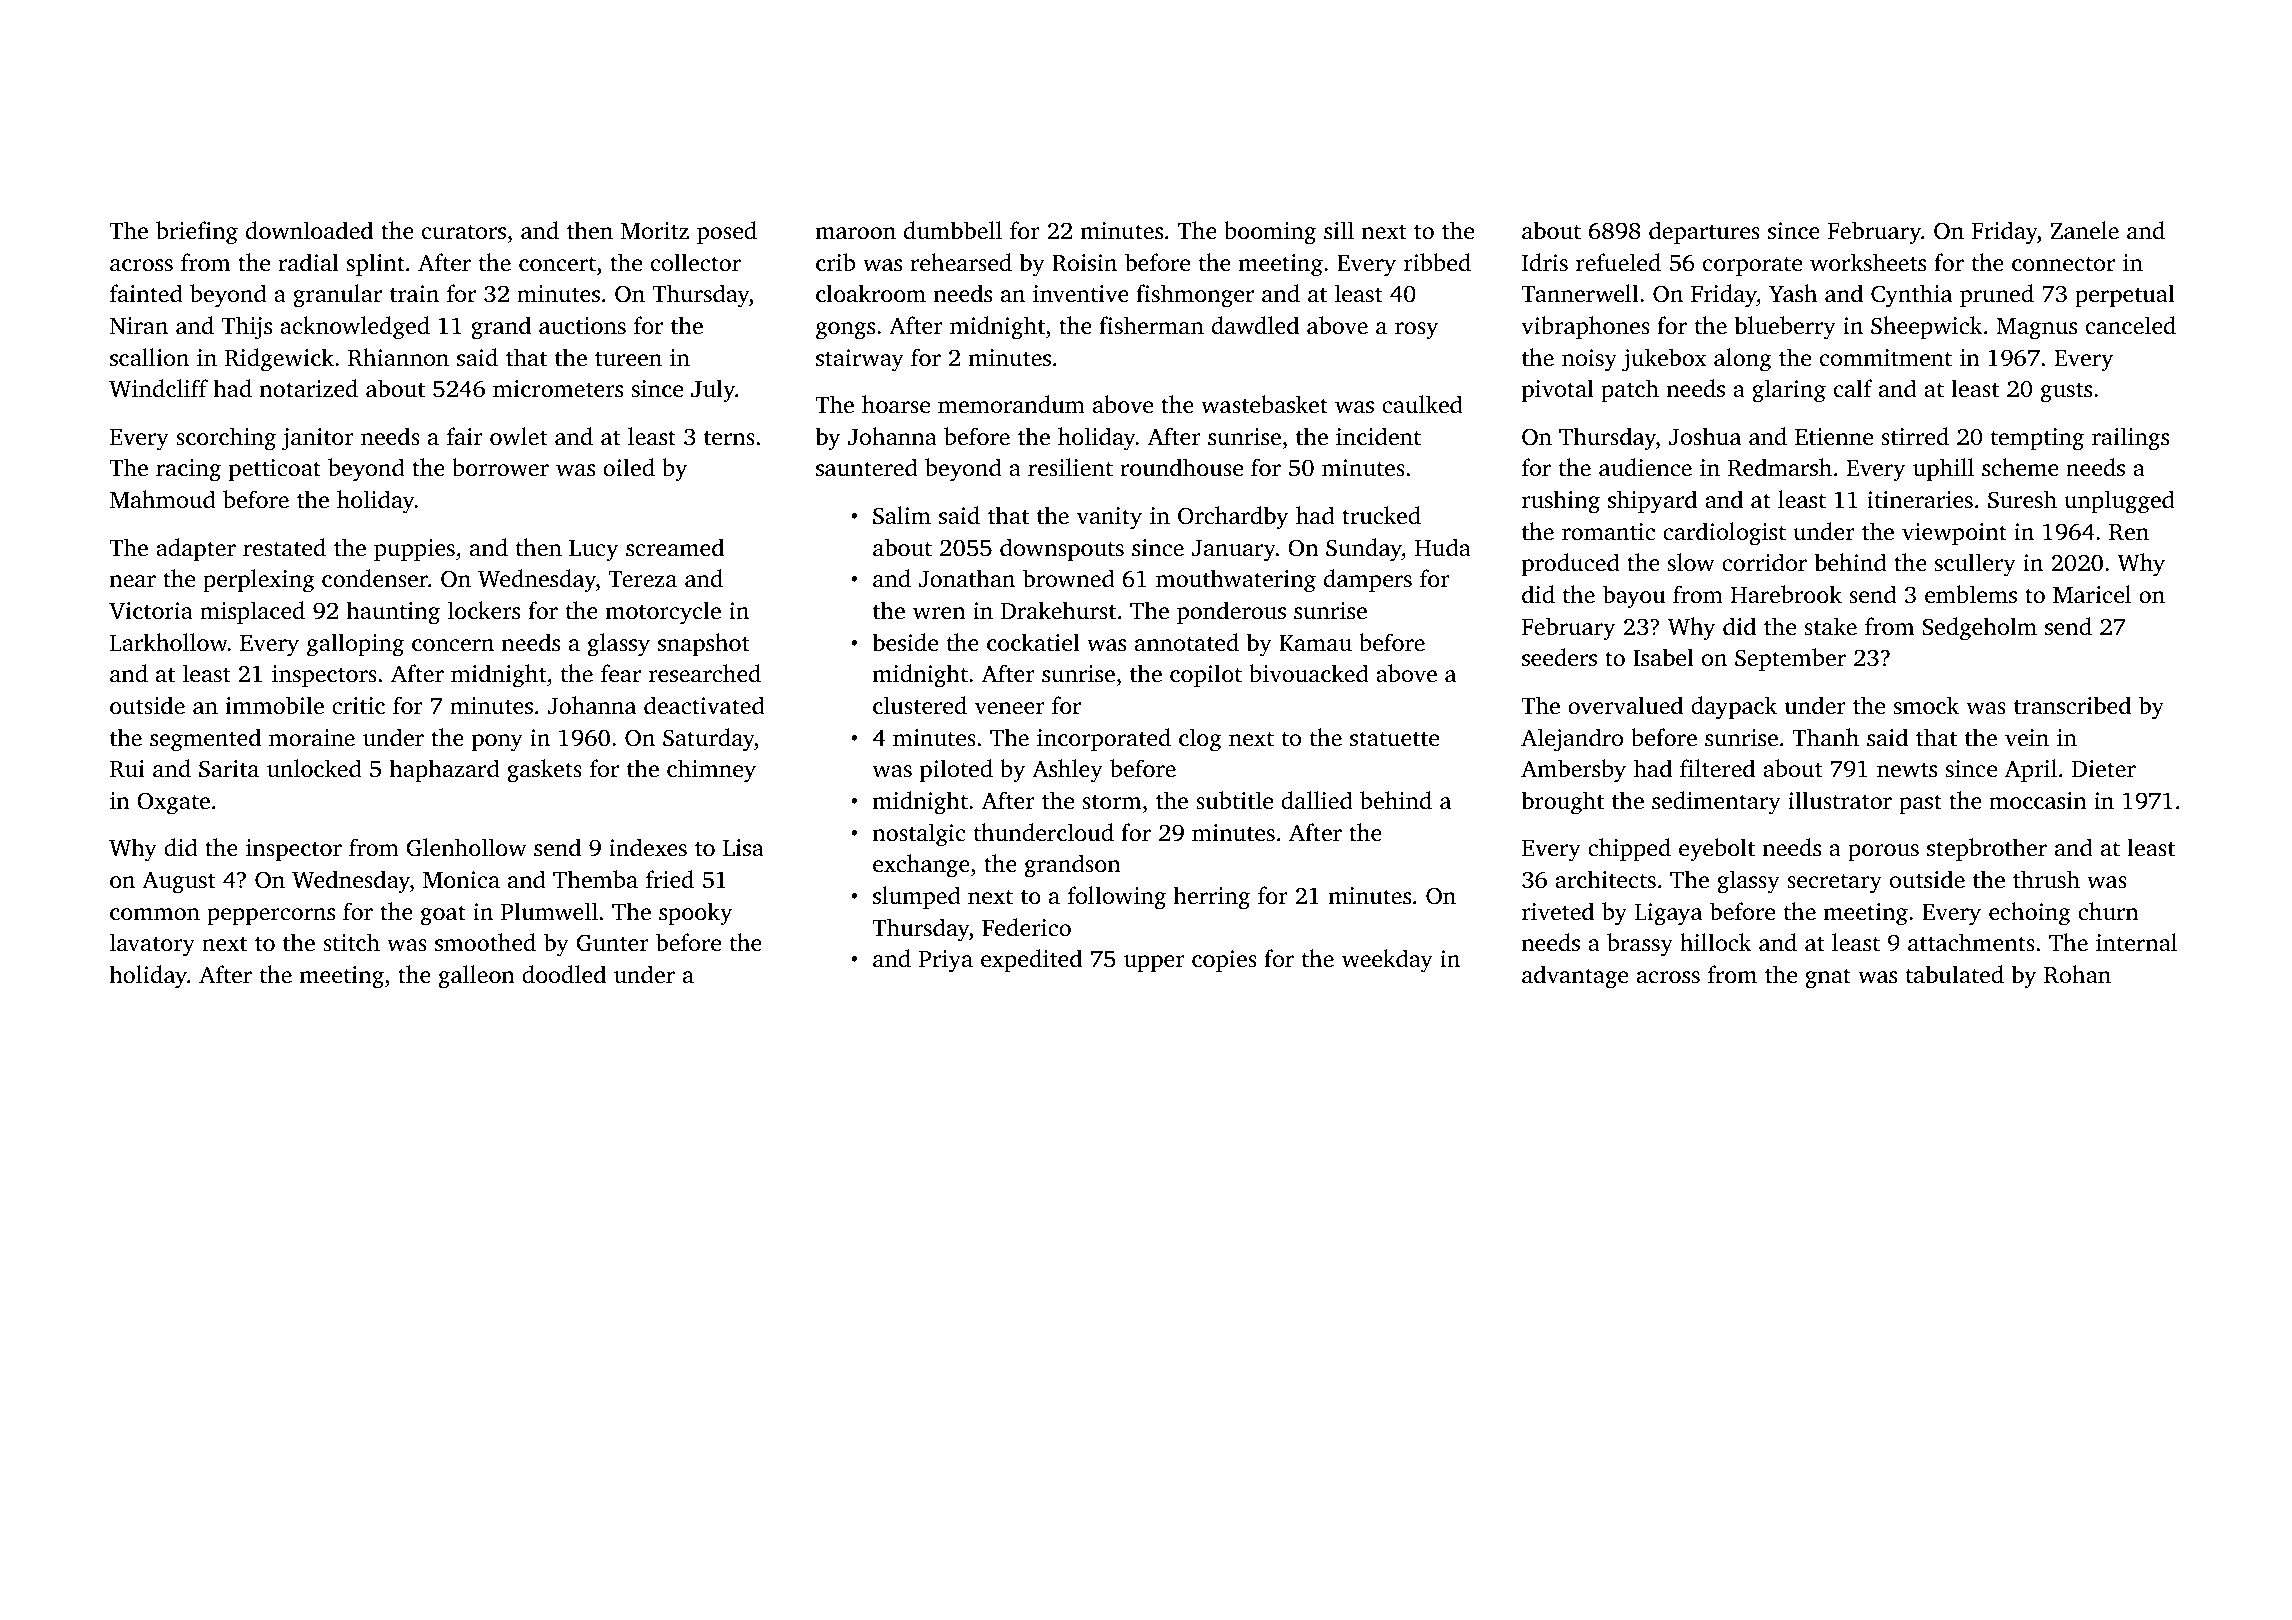 This document has height=1620, width=2292. I want to click on tempting, so click(2037, 439).
